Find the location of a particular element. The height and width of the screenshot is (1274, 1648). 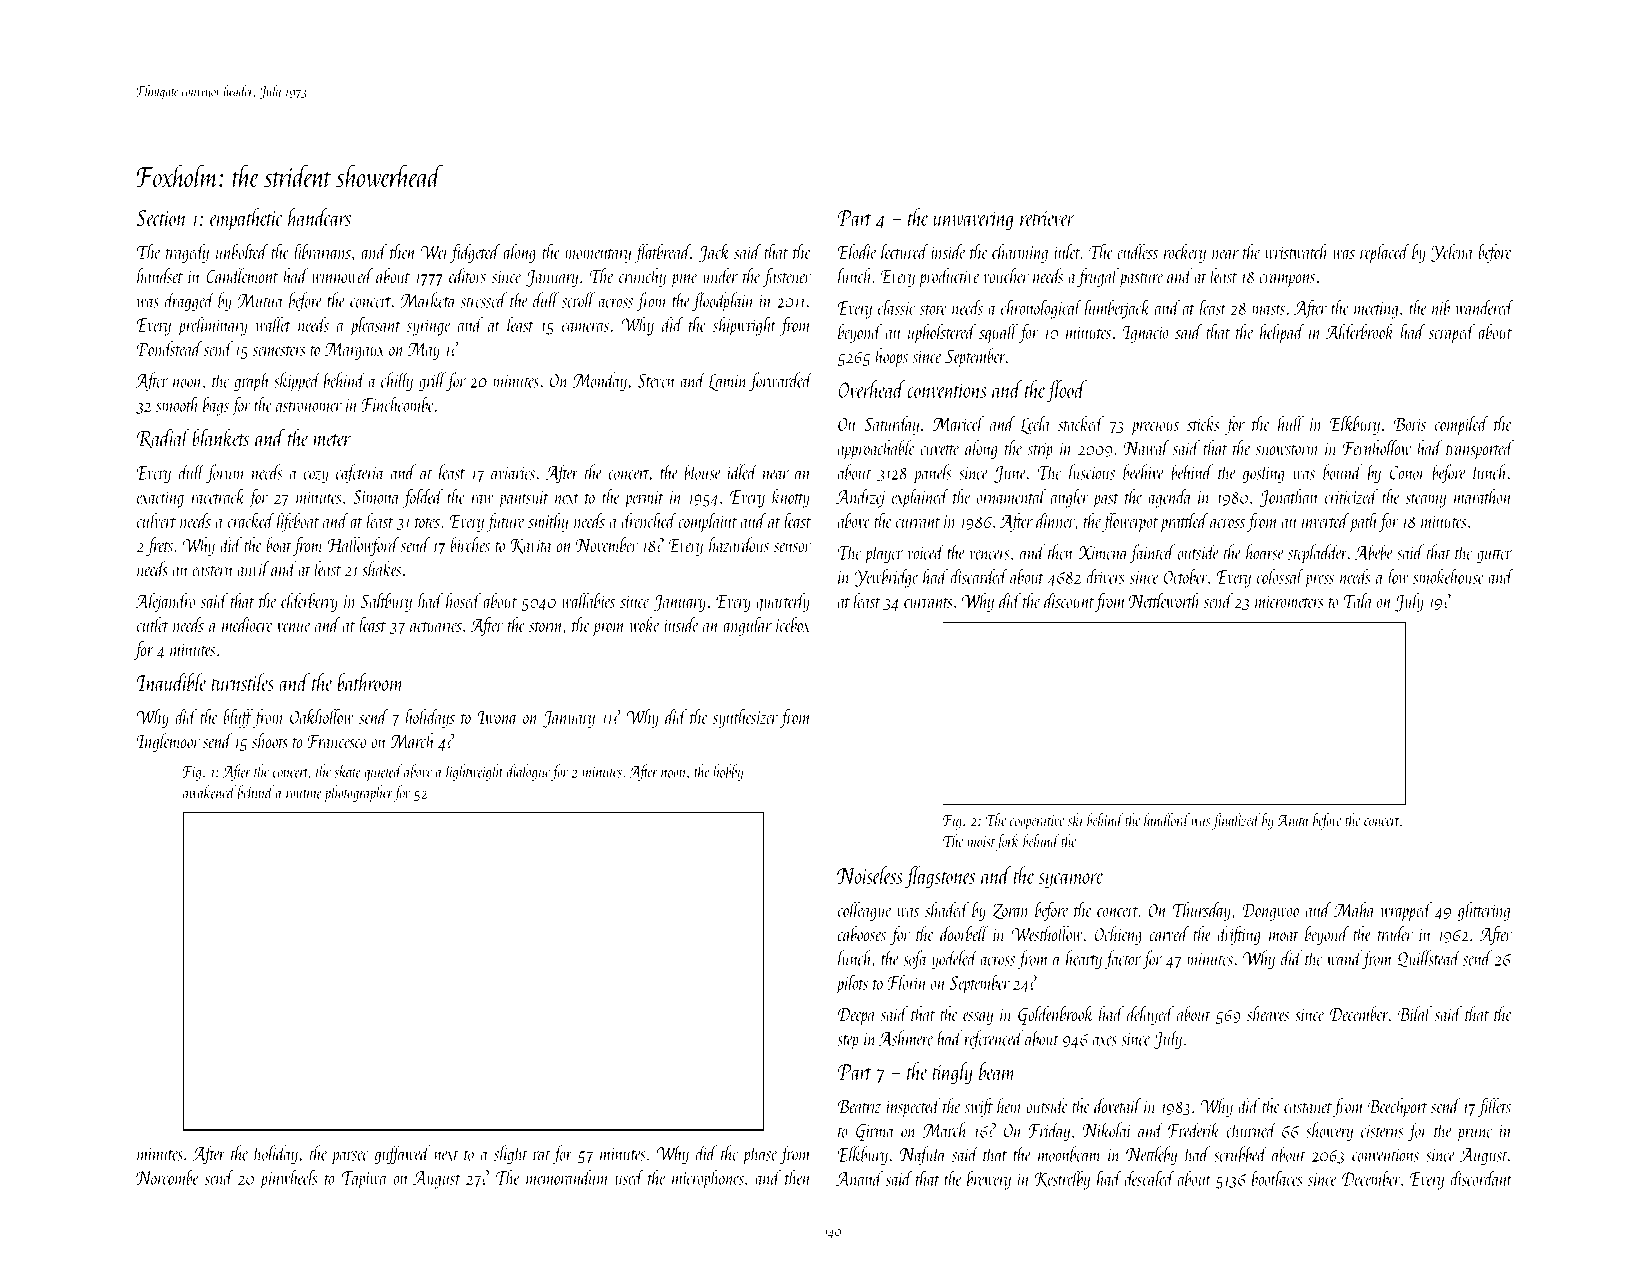

slight is located at coordinates (511, 1155).
